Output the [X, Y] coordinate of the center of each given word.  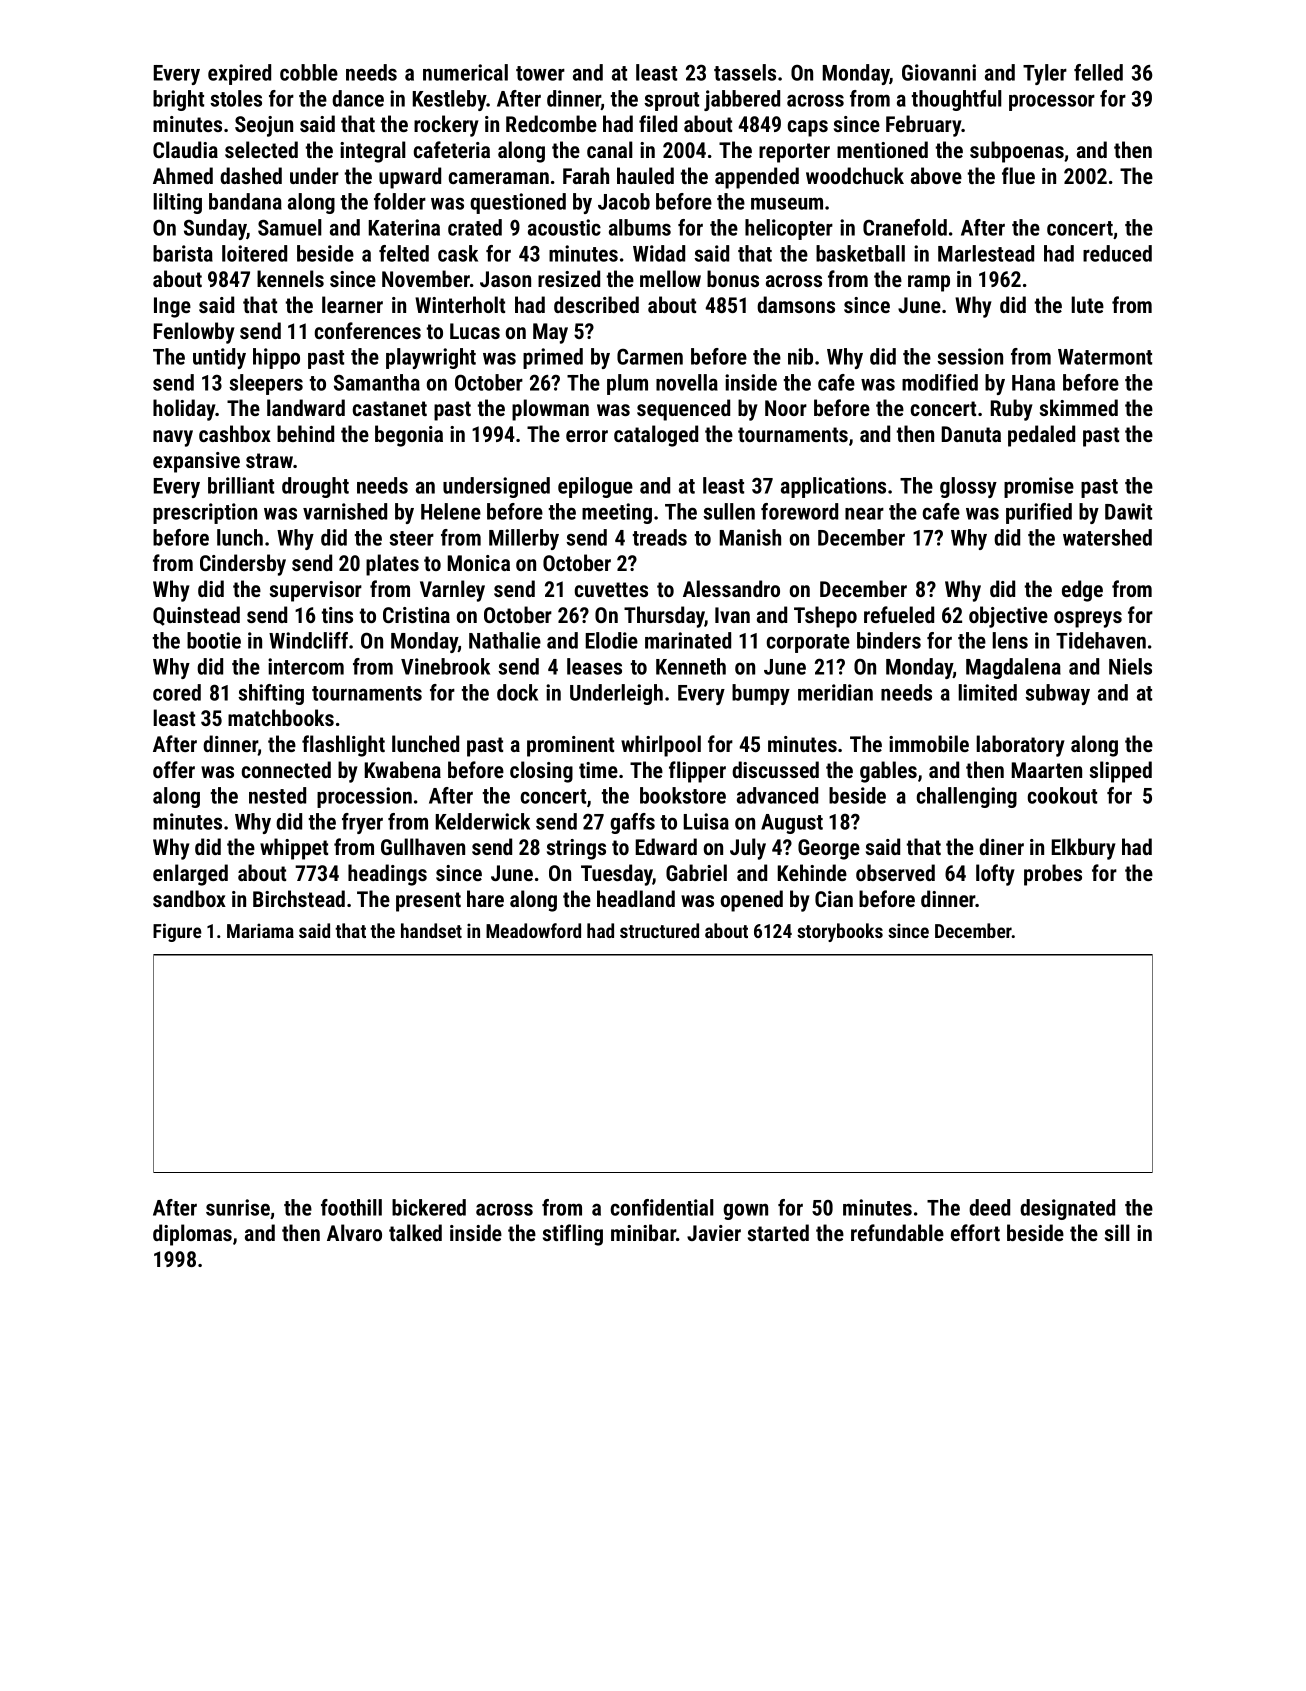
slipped [1121, 772]
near [864, 513]
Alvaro [354, 1232]
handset [431, 930]
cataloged [656, 436]
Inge [172, 307]
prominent [570, 746]
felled [1098, 72]
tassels [745, 72]
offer [174, 769]
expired [239, 74]
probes [1053, 875]
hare [485, 898]
